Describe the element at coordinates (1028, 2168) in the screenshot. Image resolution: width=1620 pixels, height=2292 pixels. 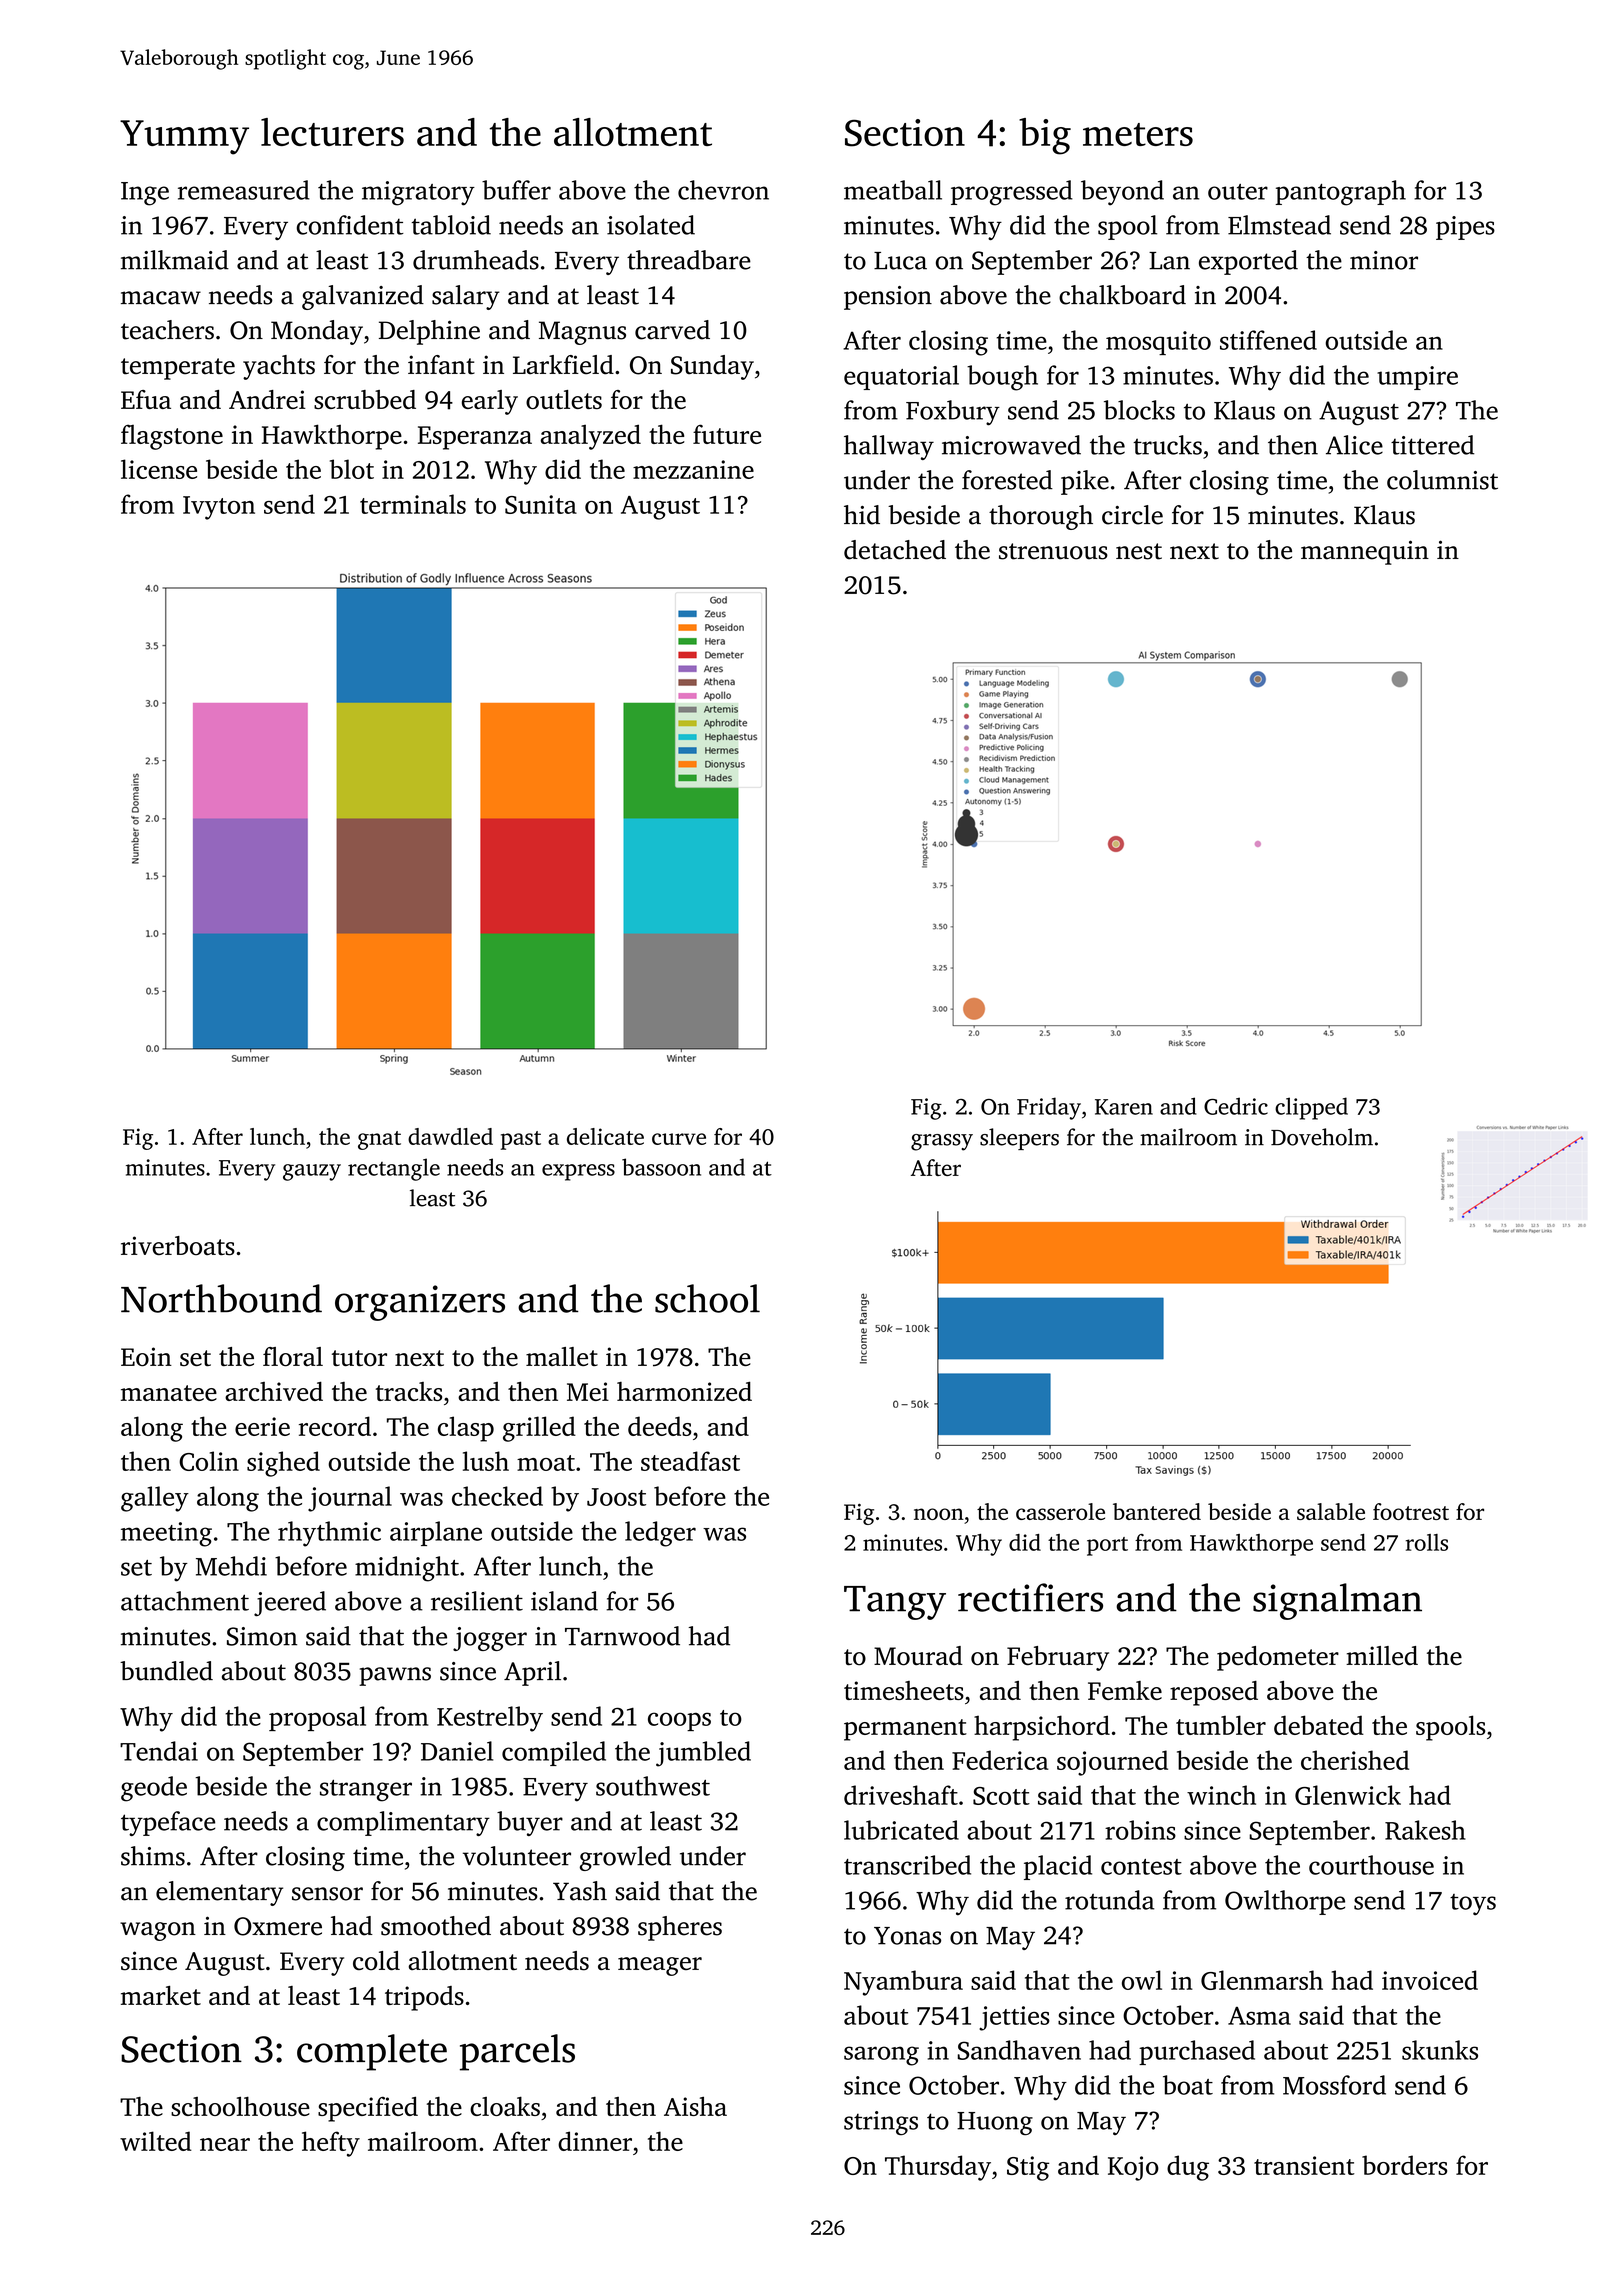
I see `Stig` at that location.
